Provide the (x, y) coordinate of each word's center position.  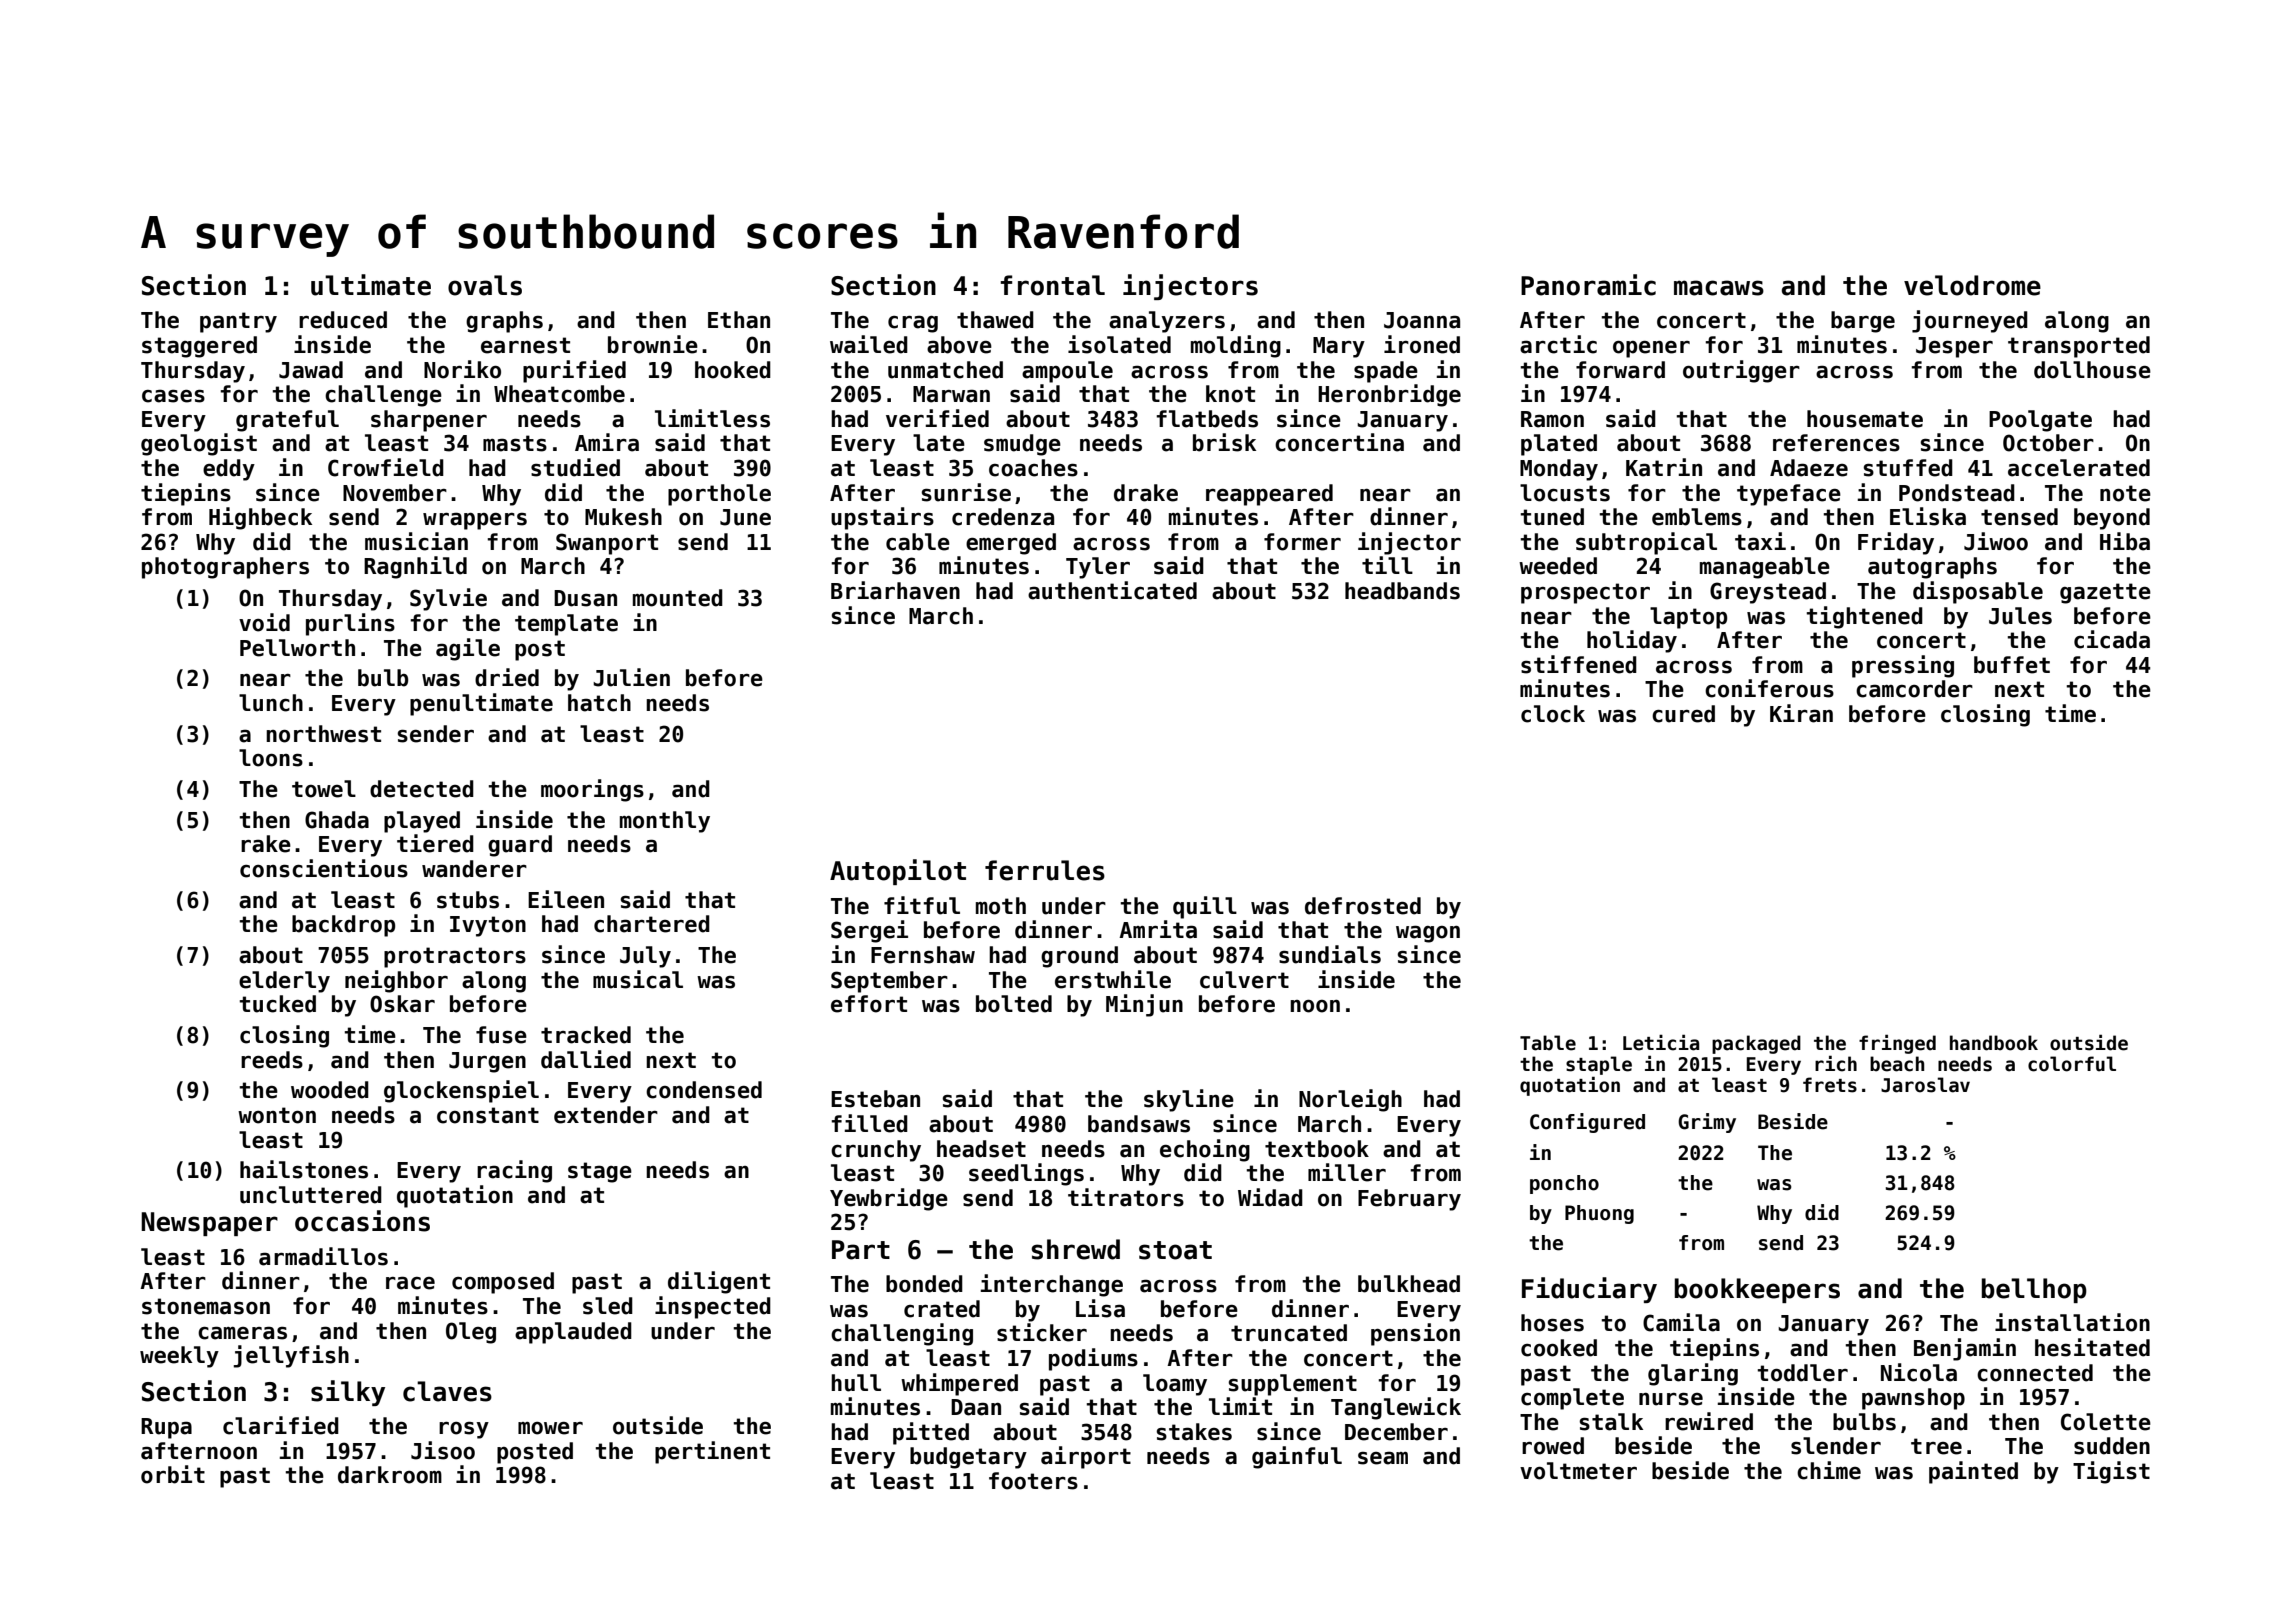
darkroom (390, 1475)
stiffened (1579, 664)
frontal (1052, 285)
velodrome (1972, 285)
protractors (455, 957)
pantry (238, 322)
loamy (1175, 1385)
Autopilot (898, 872)
